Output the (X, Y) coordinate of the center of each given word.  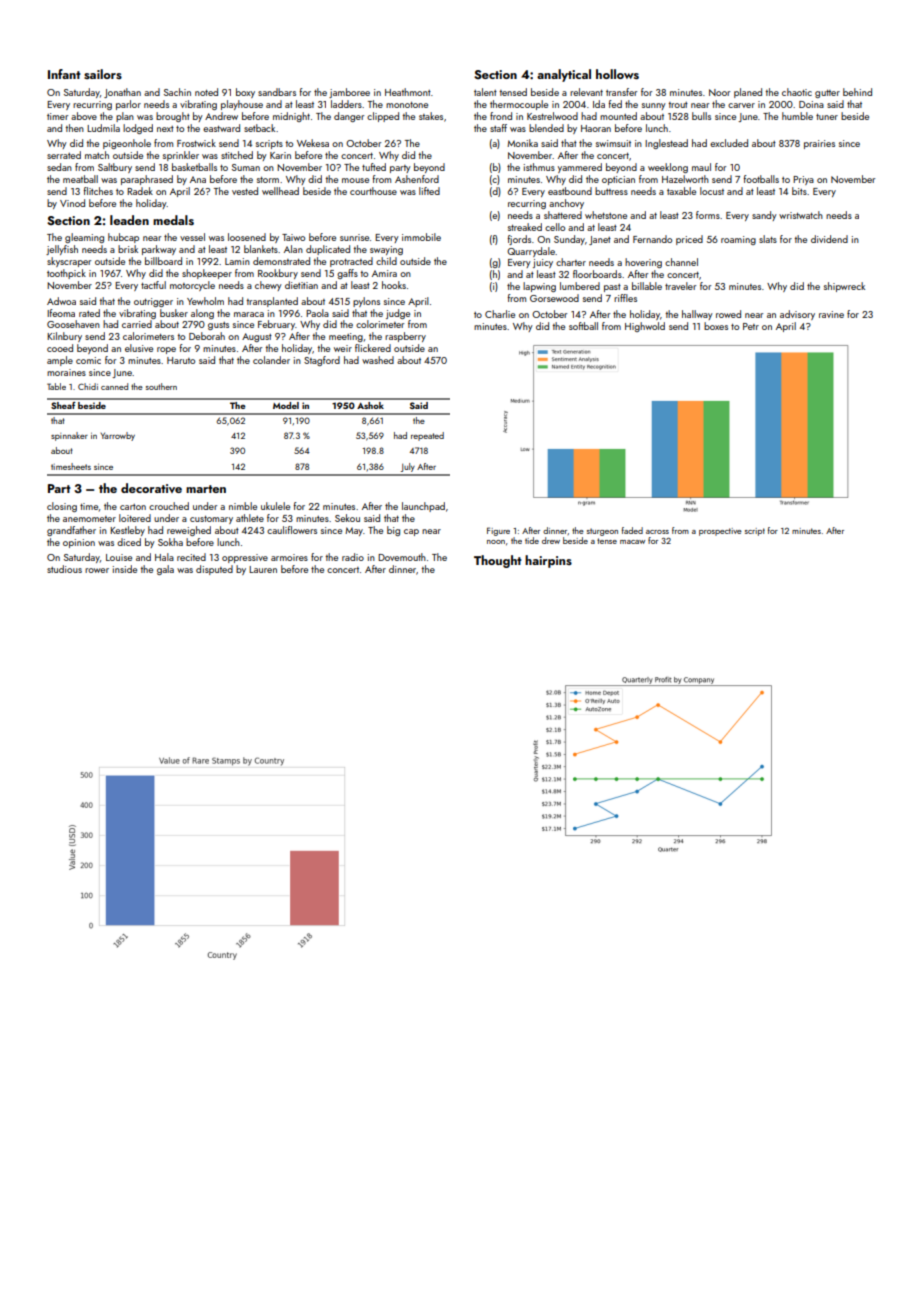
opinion (79, 543)
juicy (543, 263)
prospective (720, 532)
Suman (246, 167)
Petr (751, 326)
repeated (427, 436)
